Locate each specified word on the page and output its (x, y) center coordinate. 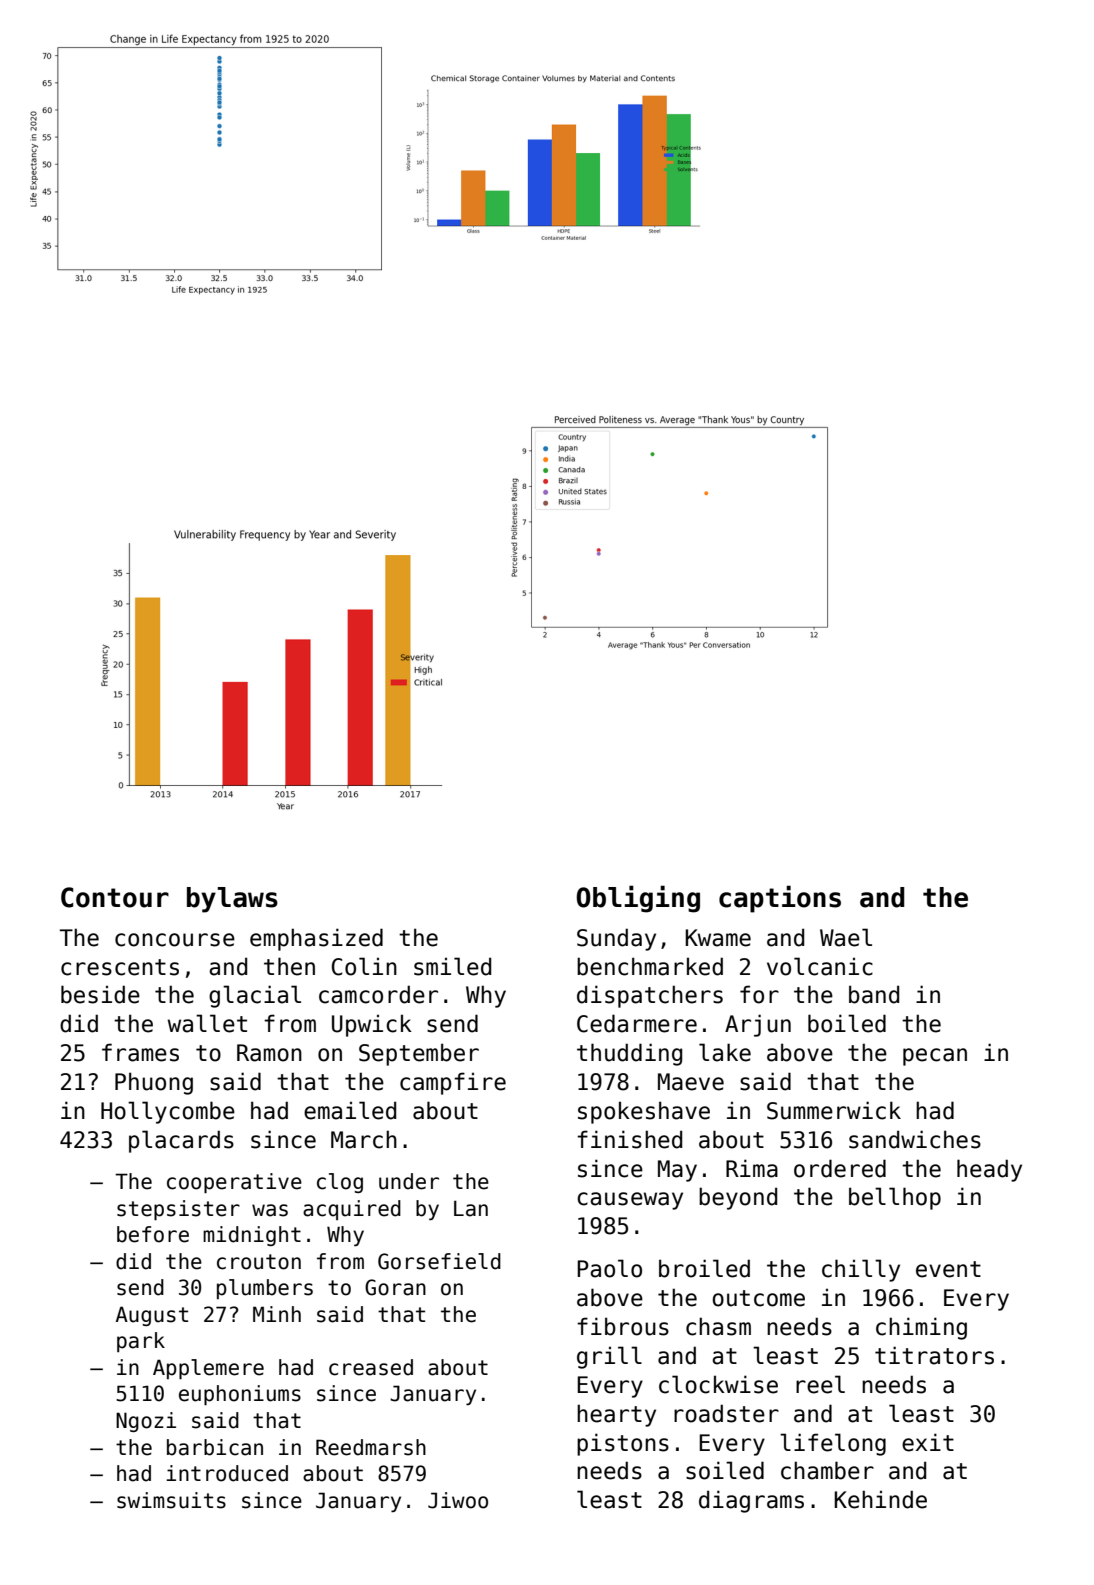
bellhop (895, 1198)
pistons (623, 1444)
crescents (120, 967)
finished (629, 1139)
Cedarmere (637, 1023)
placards (181, 1141)
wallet (207, 1023)
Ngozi (146, 1422)
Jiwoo (458, 1500)
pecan (935, 1057)
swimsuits (171, 1500)
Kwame (718, 938)
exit (928, 1442)
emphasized (316, 939)
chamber (827, 1470)
